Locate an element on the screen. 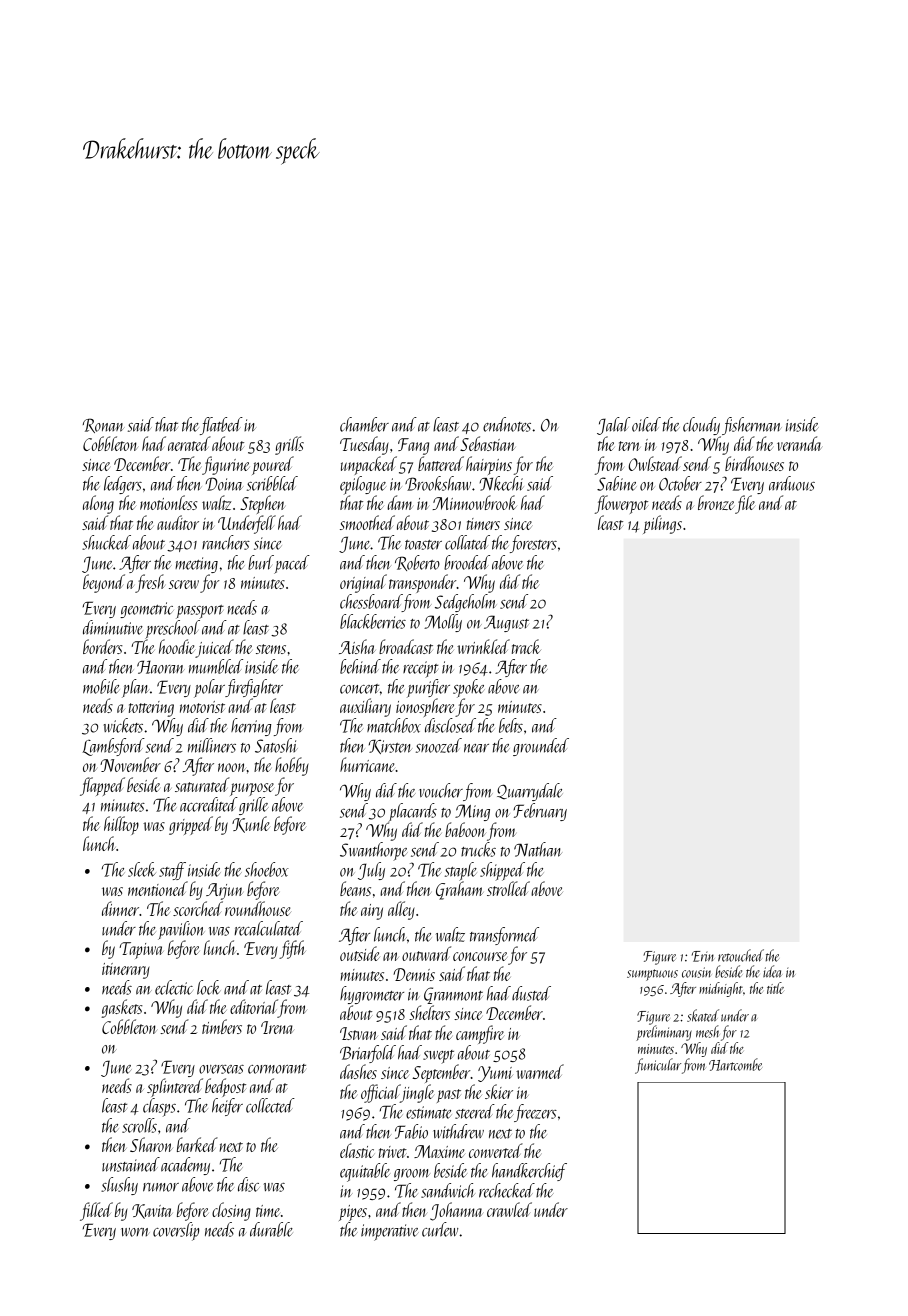 The width and height of the screenshot is (908, 1316). battered is located at coordinates (441, 463).
